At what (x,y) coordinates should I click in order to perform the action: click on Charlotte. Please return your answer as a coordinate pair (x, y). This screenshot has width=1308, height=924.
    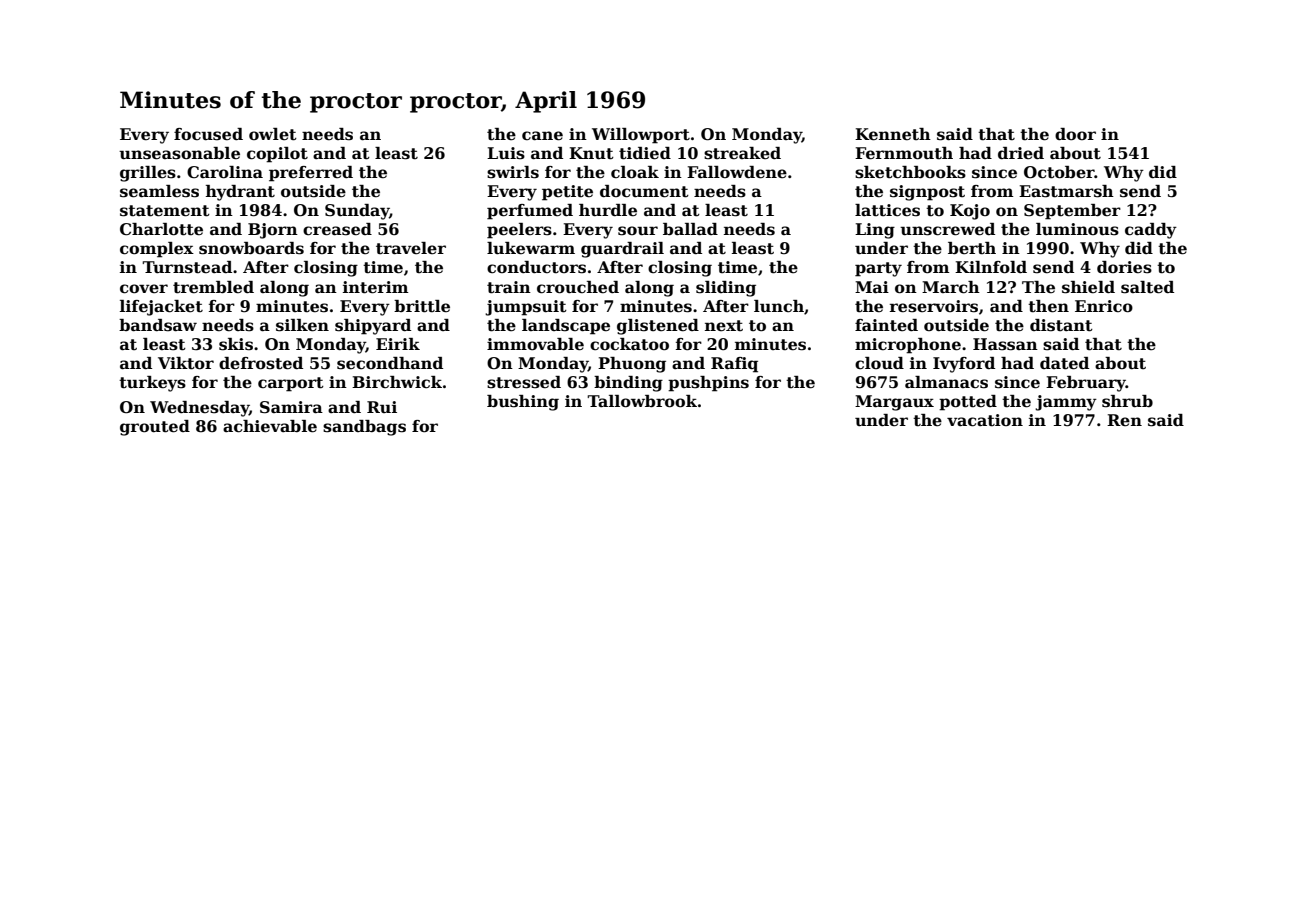
    Looking at the image, I should click on (161, 229).
